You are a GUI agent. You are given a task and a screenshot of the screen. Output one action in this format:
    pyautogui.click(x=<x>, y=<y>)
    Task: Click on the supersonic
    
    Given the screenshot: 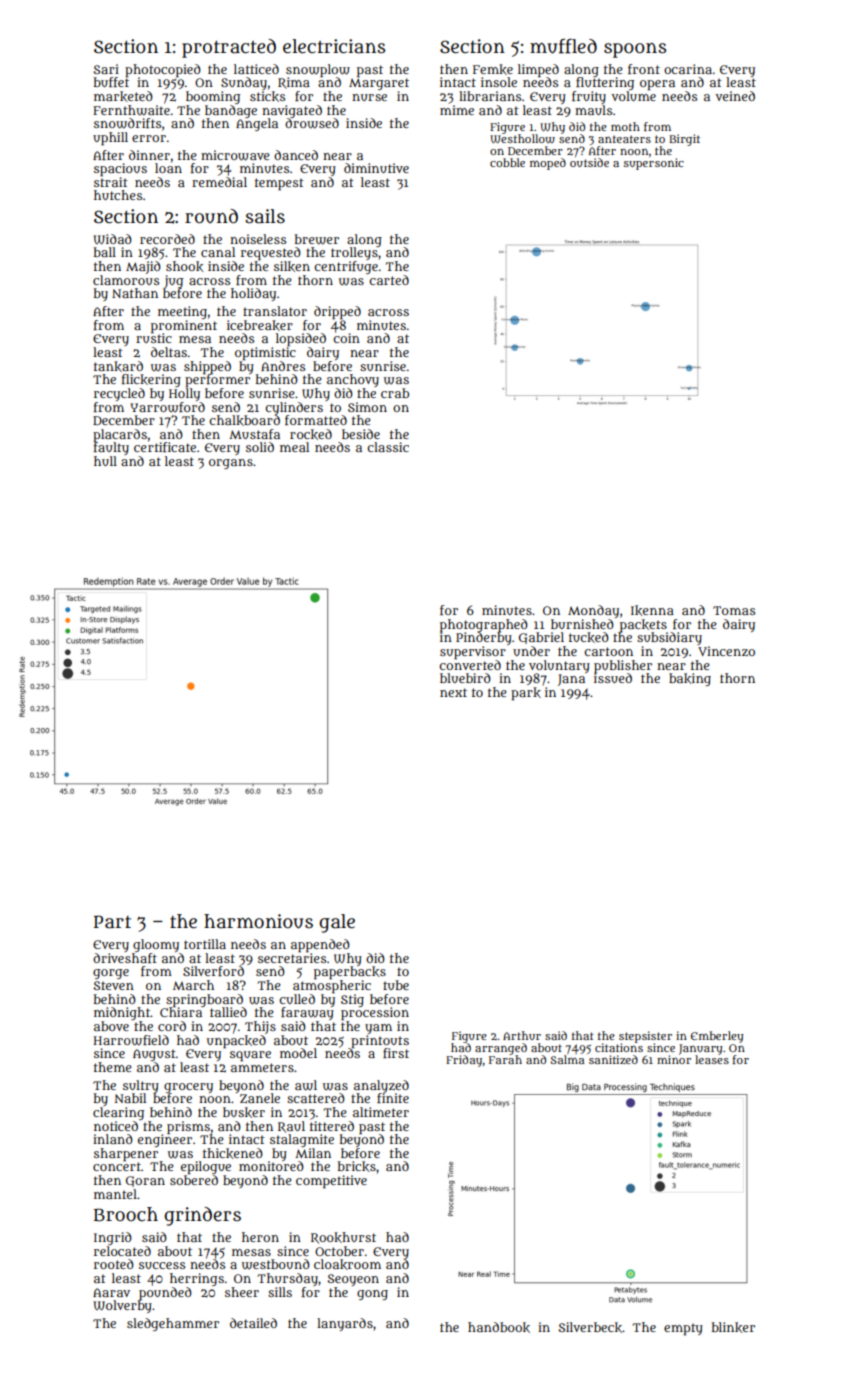 What is the action you would take?
    pyautogui.click(x=654, y=164)
